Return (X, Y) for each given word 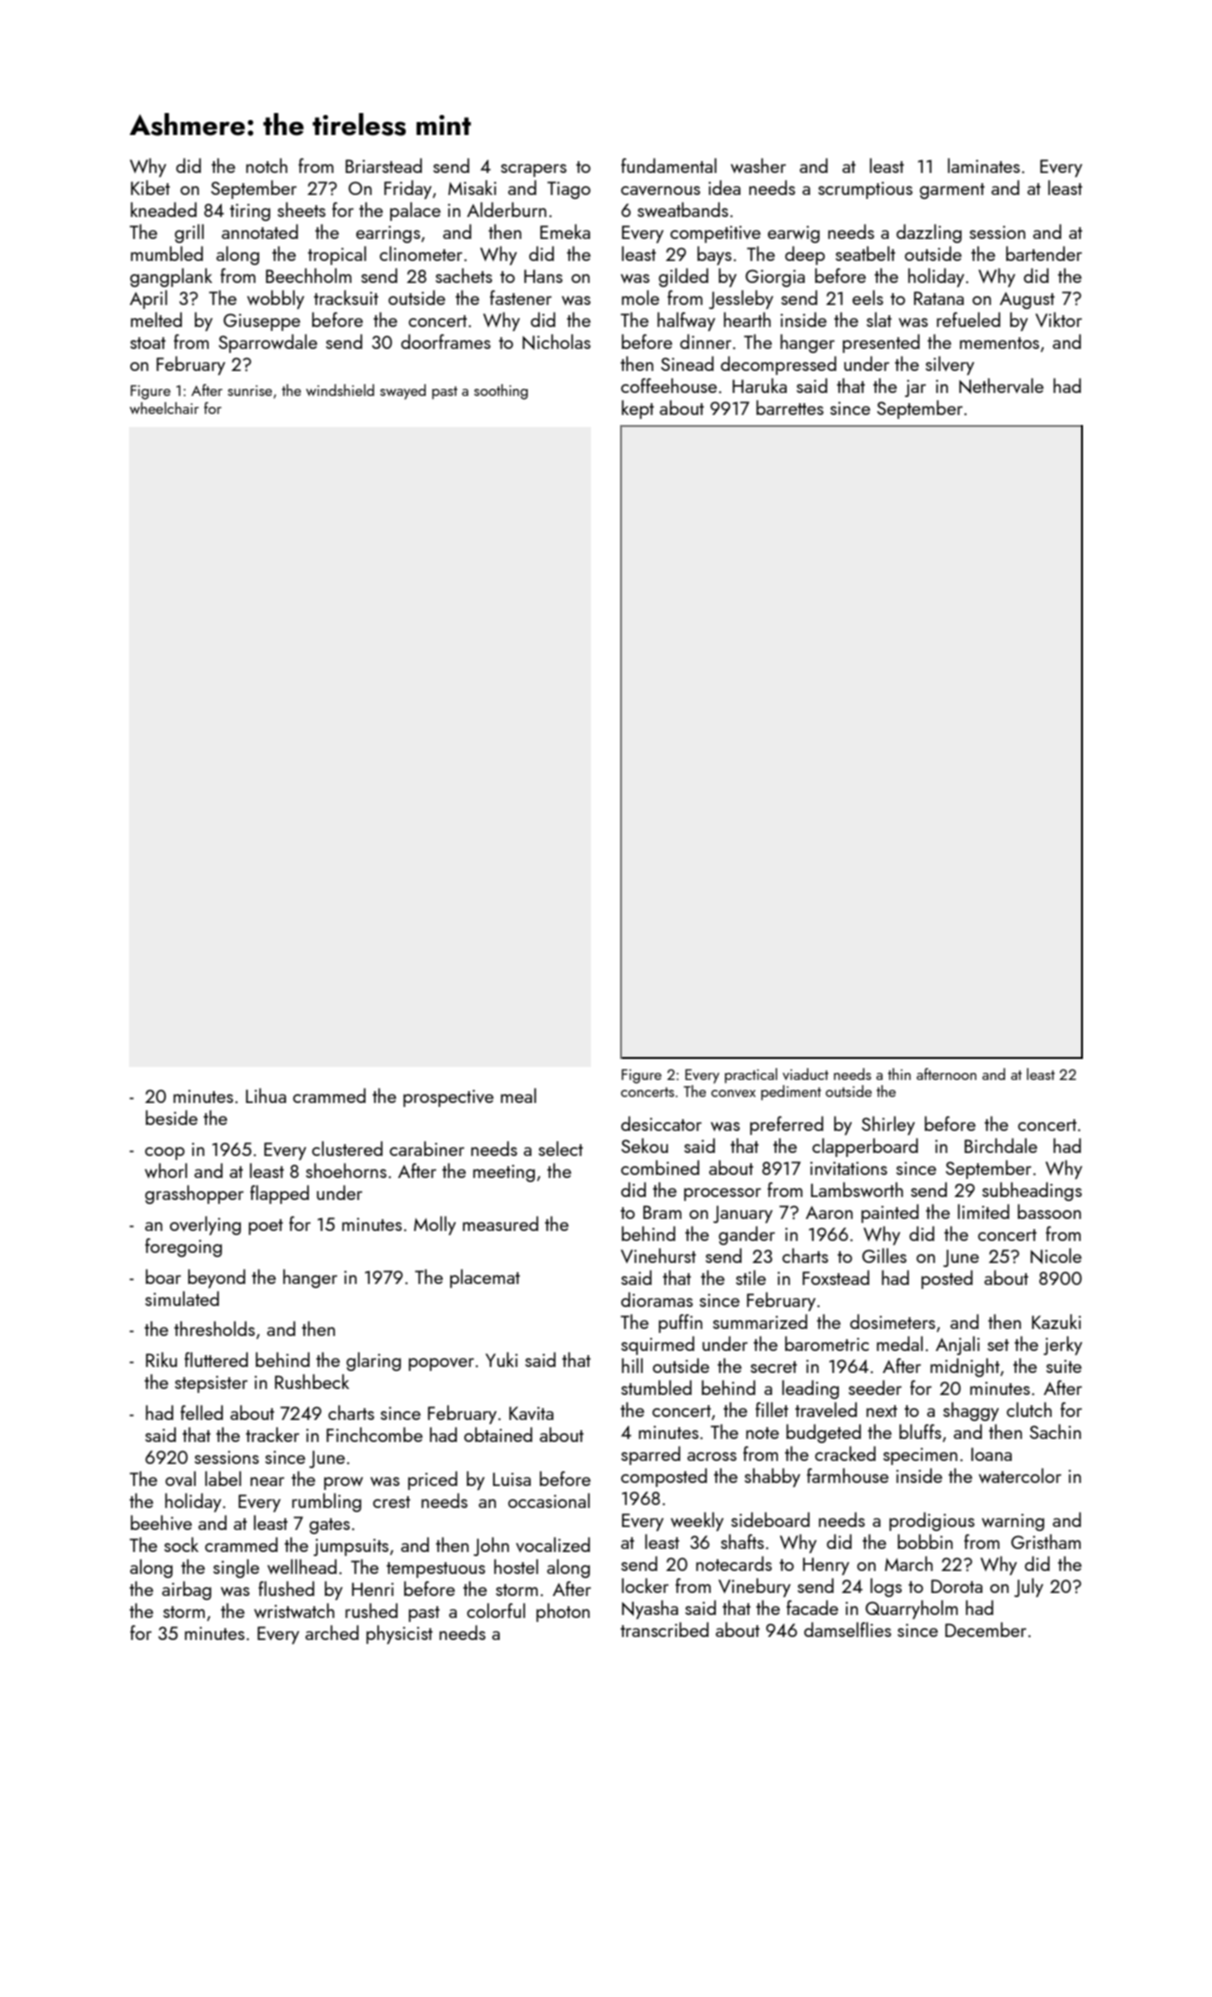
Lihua (266, 1095)
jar (915, 388)
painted (890, 1213)
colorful (496, 1610)
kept (638, 409)
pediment (791, 1092)
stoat (148, 343)
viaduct (806, 1074)
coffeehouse (669, 385)
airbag (186, 1590)
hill (632, 1365)
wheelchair (164, 408)
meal (518, 1095)
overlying (205, 1225)
